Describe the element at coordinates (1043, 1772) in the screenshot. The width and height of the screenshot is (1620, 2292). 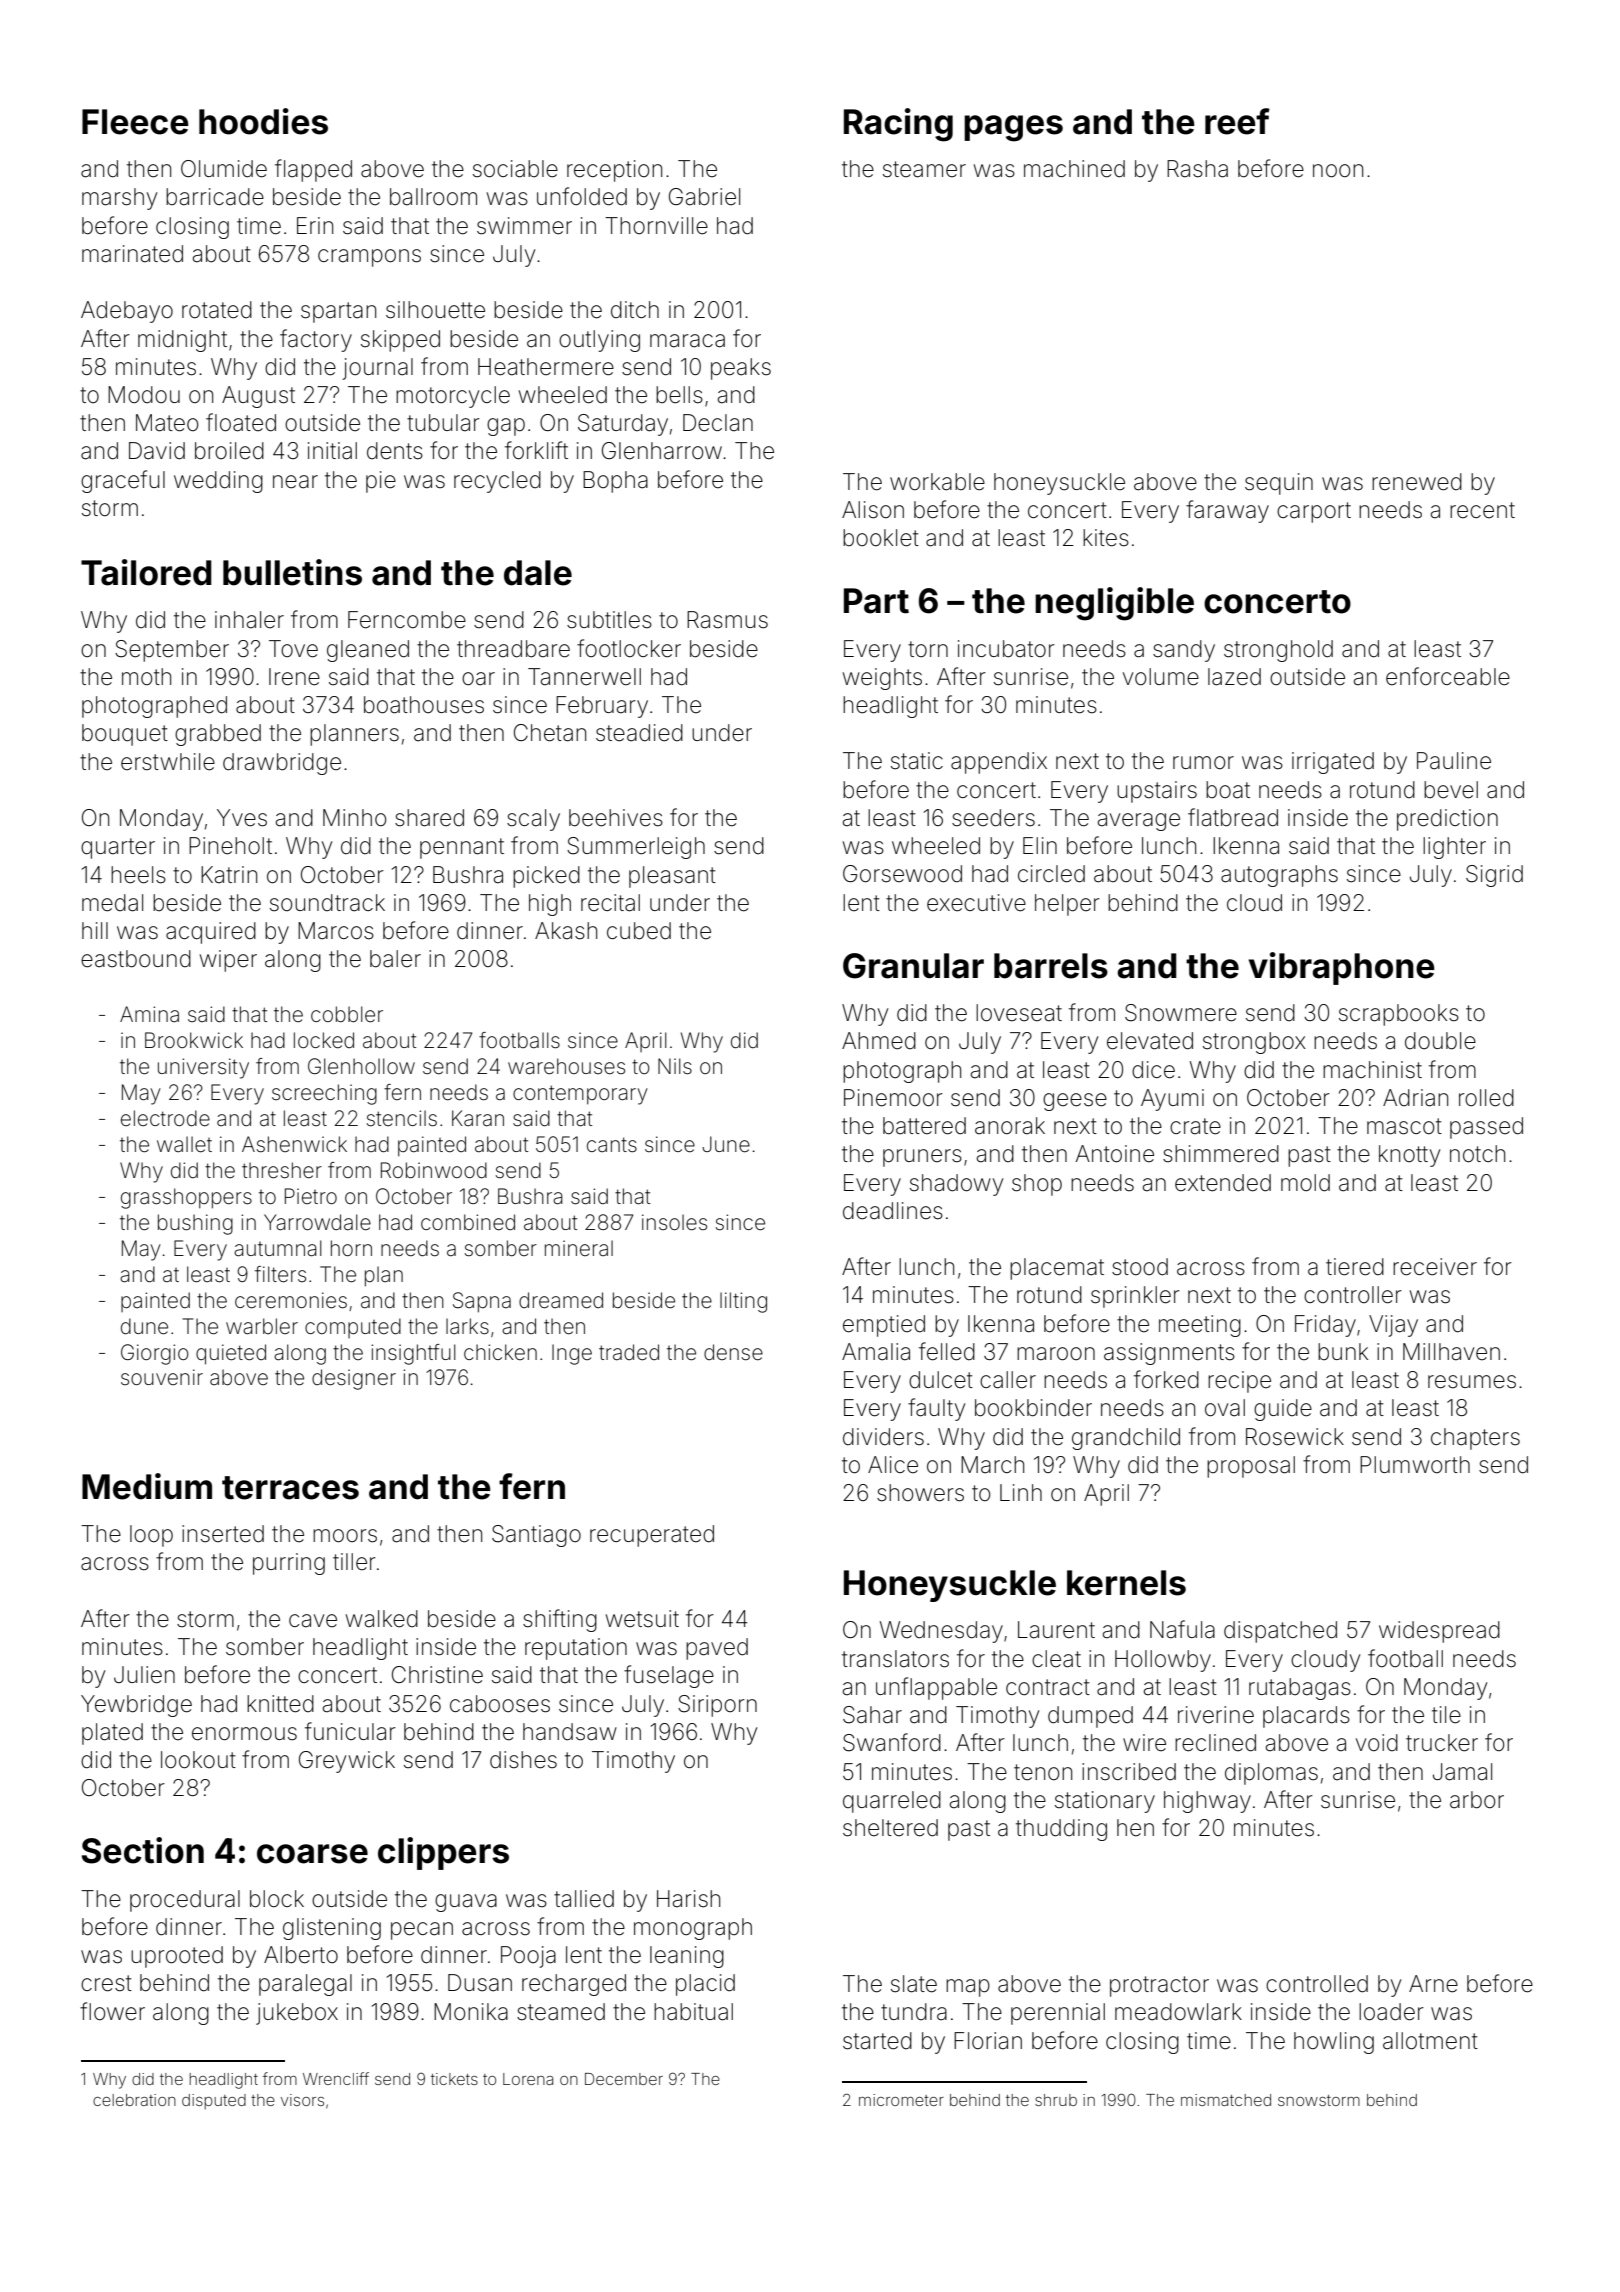
I see `tenon` at that location.
